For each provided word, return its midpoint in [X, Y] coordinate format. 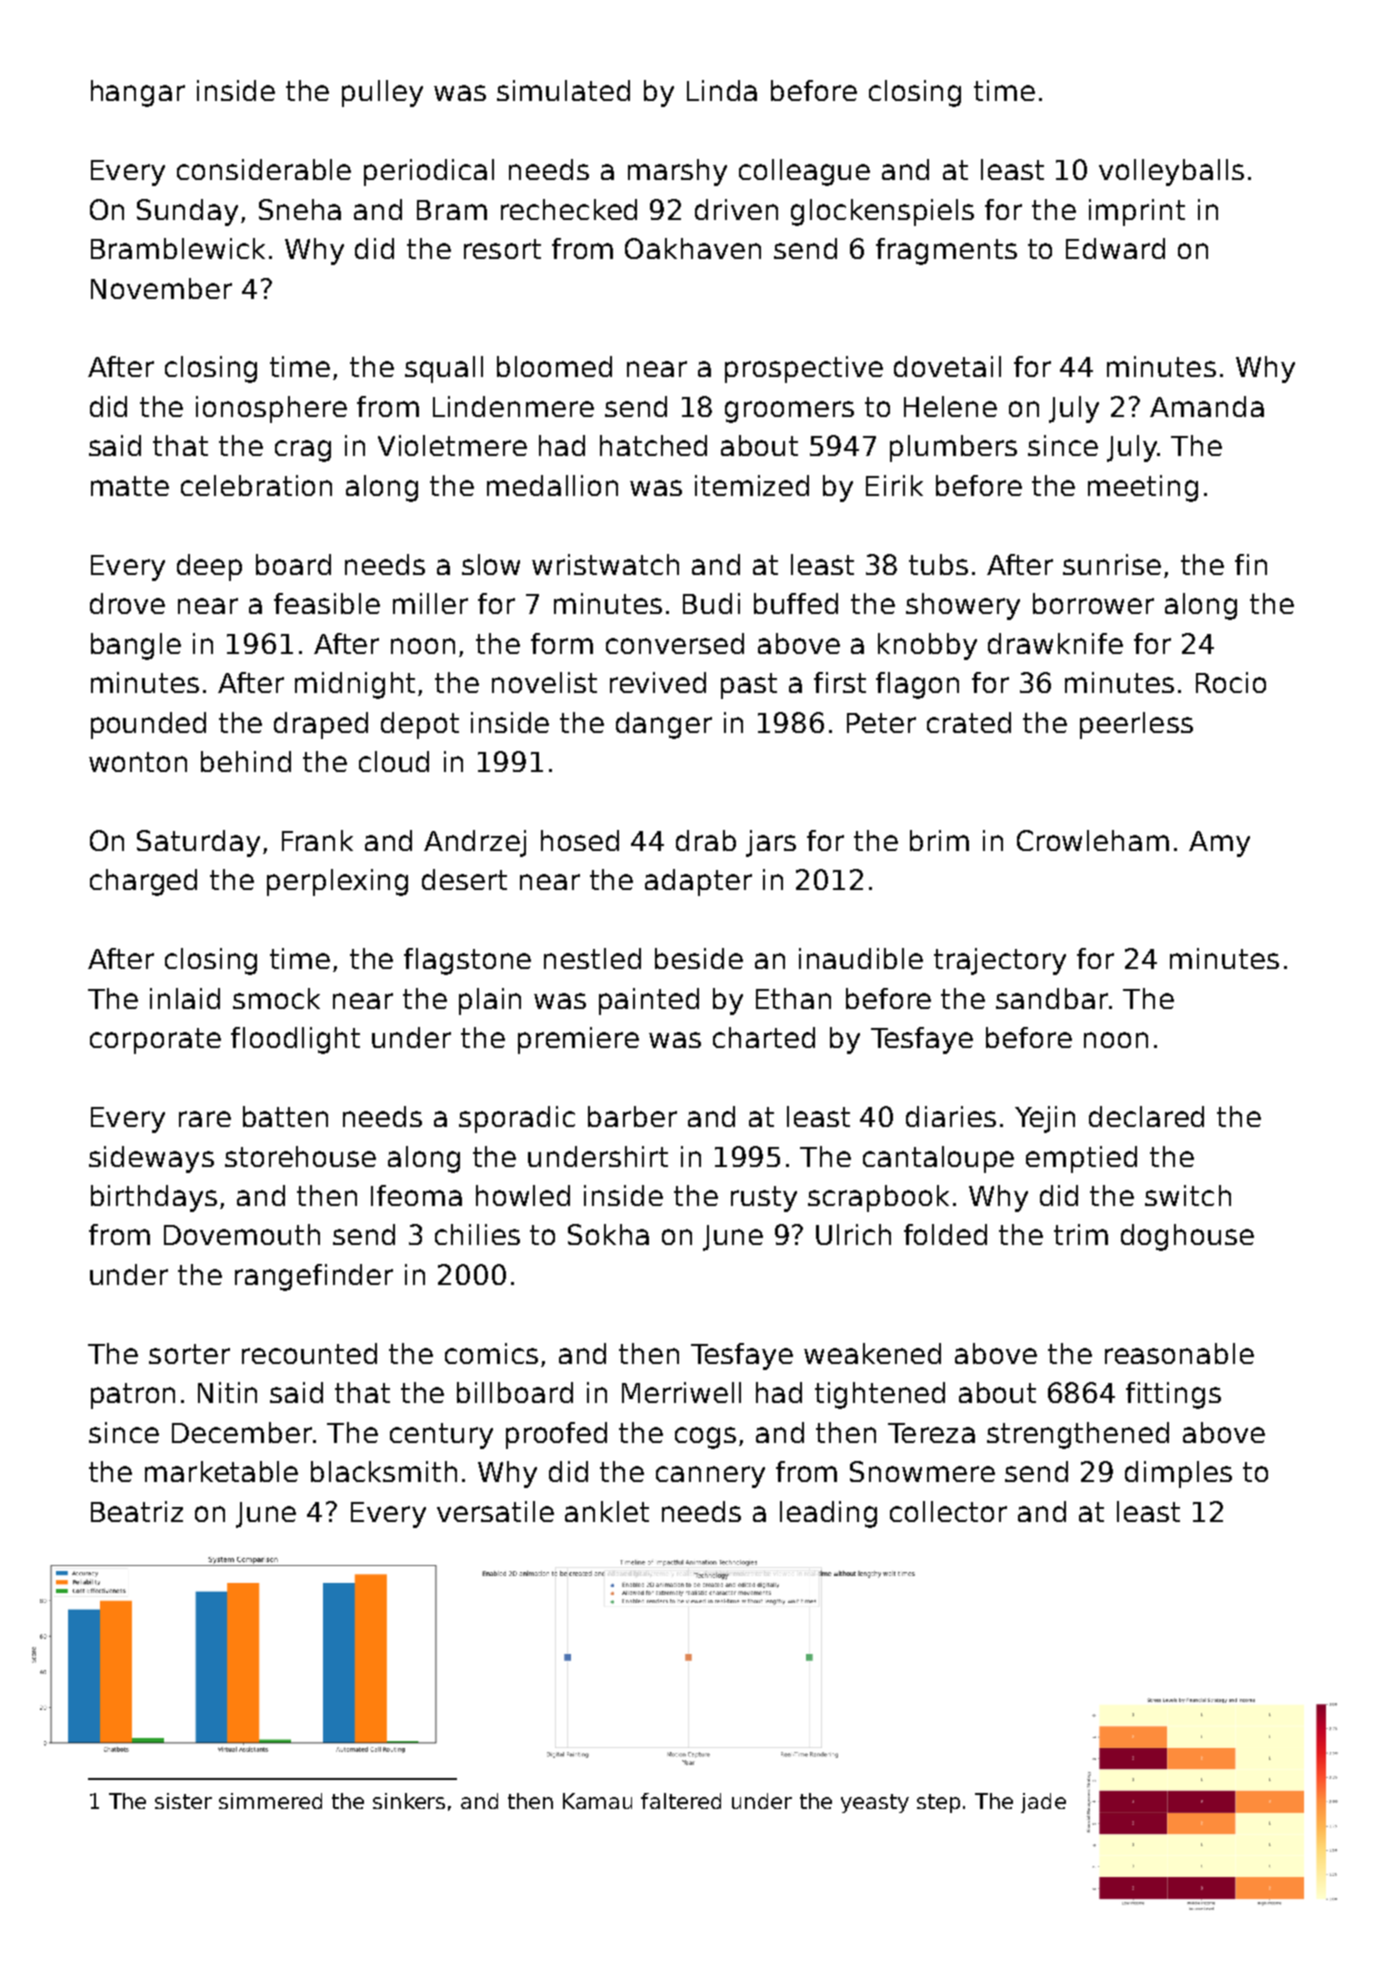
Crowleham [1093, 840]
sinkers [409, 1801]
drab [706, 840]
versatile [495, 1511]
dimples [1178, 1474]
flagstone [467, 961]
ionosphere [271, 409]
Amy [1219, 844]
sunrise [1112, 564]
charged [143, 882]
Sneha [300, 209]
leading [828, 1514]
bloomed [554, 366]
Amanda [1207, 406]
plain [490, 1001]
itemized [752, 485]
